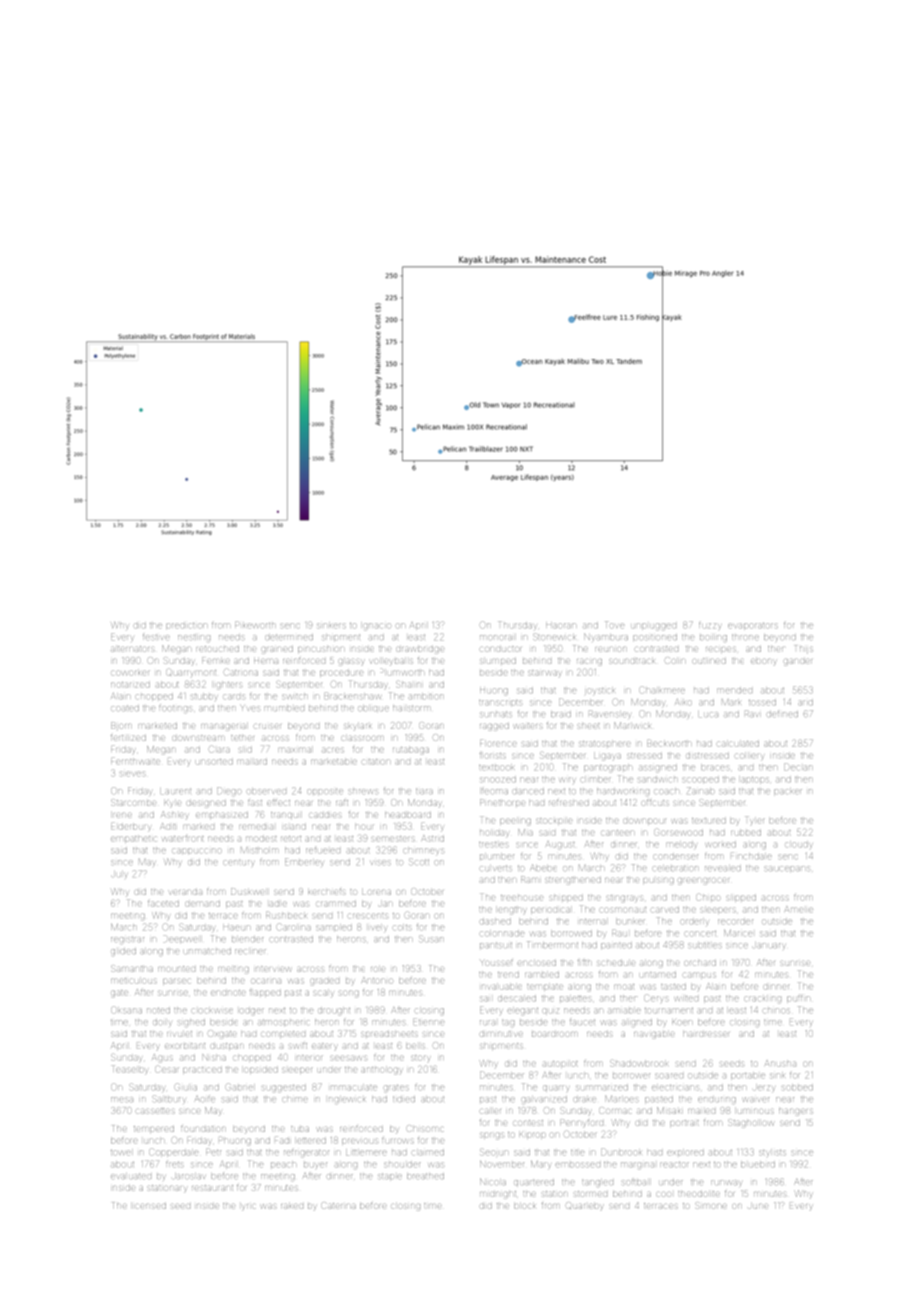  I want to click on arid, so click(805, 702).
